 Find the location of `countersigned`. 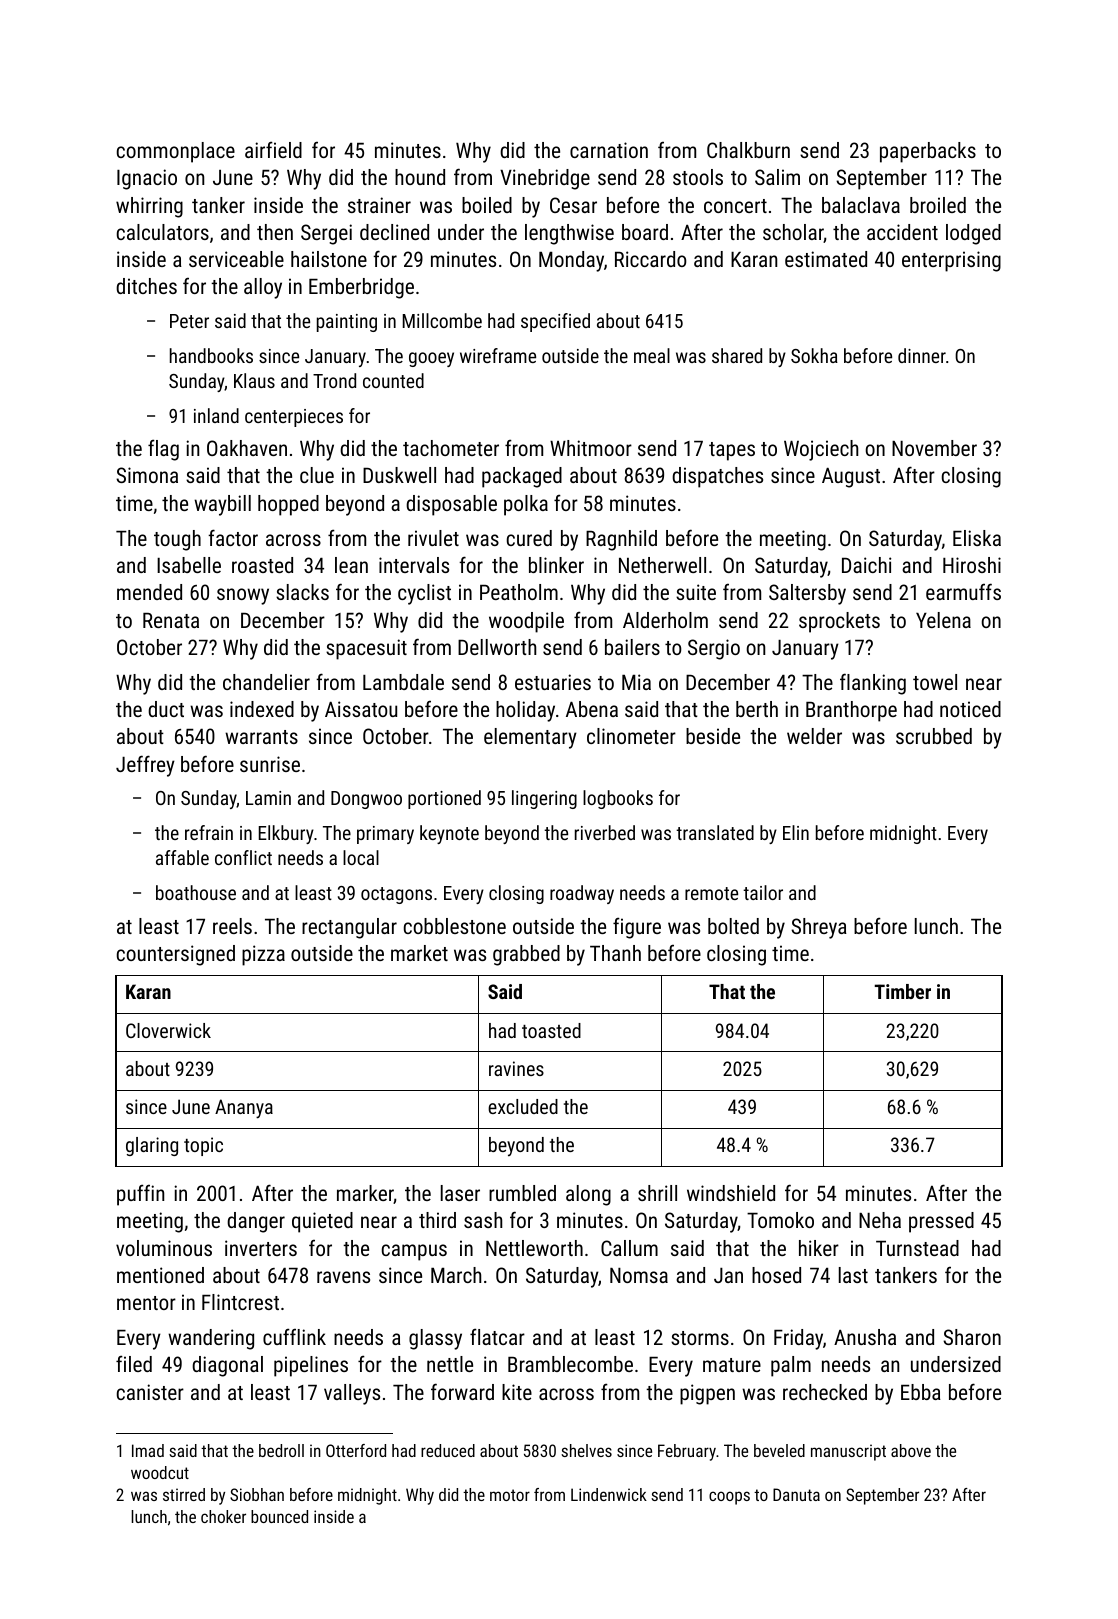

countersigned is located at coordinates (176, 955).
